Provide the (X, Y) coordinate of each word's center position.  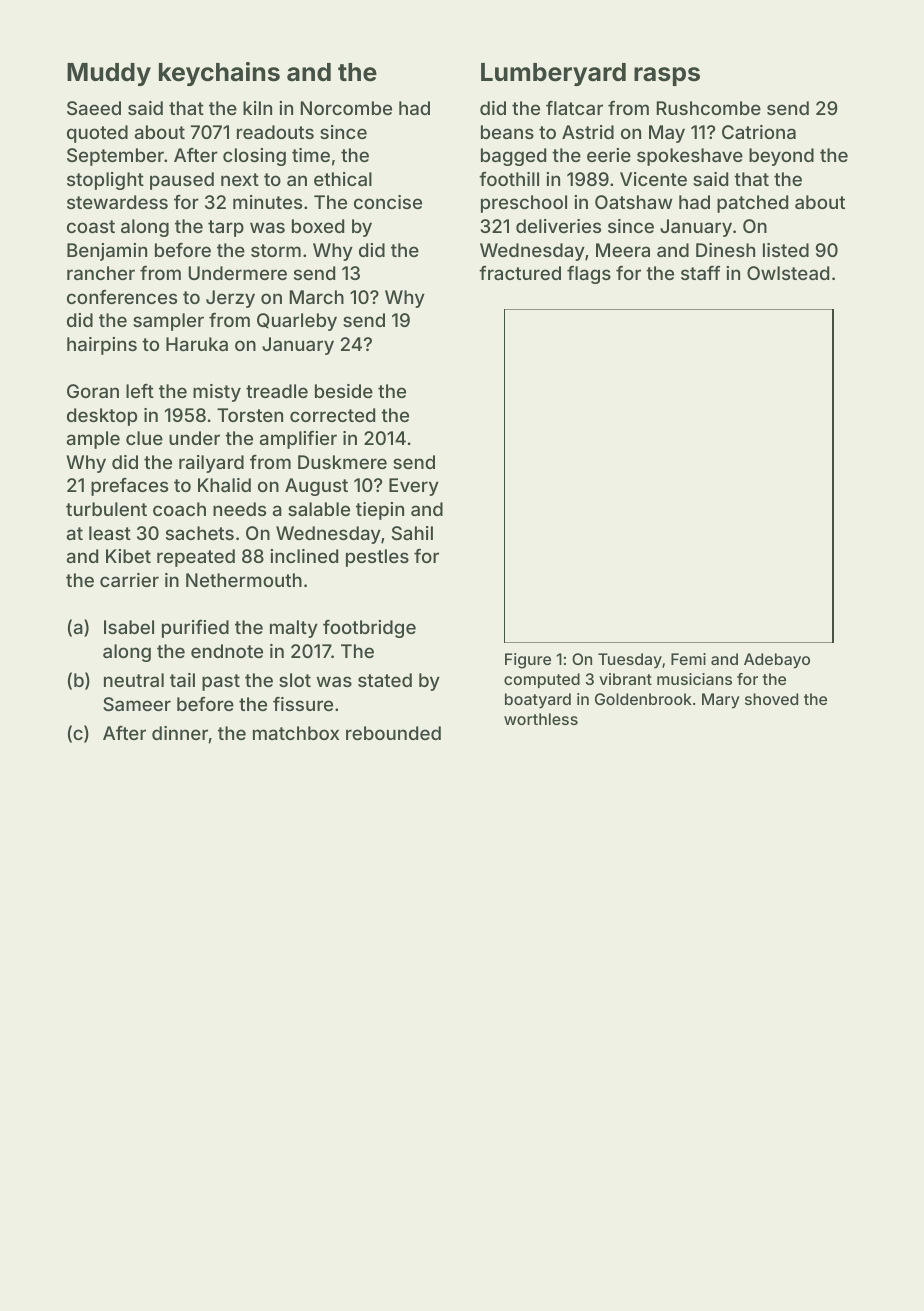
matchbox (296, 733)
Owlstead (788, 273)
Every (414, 487)
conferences (122, 297)
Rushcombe (709, 108)
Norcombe (346, 108)
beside (344, 391)
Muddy (109, 74)
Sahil (412, 533)
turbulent (106, 509)
